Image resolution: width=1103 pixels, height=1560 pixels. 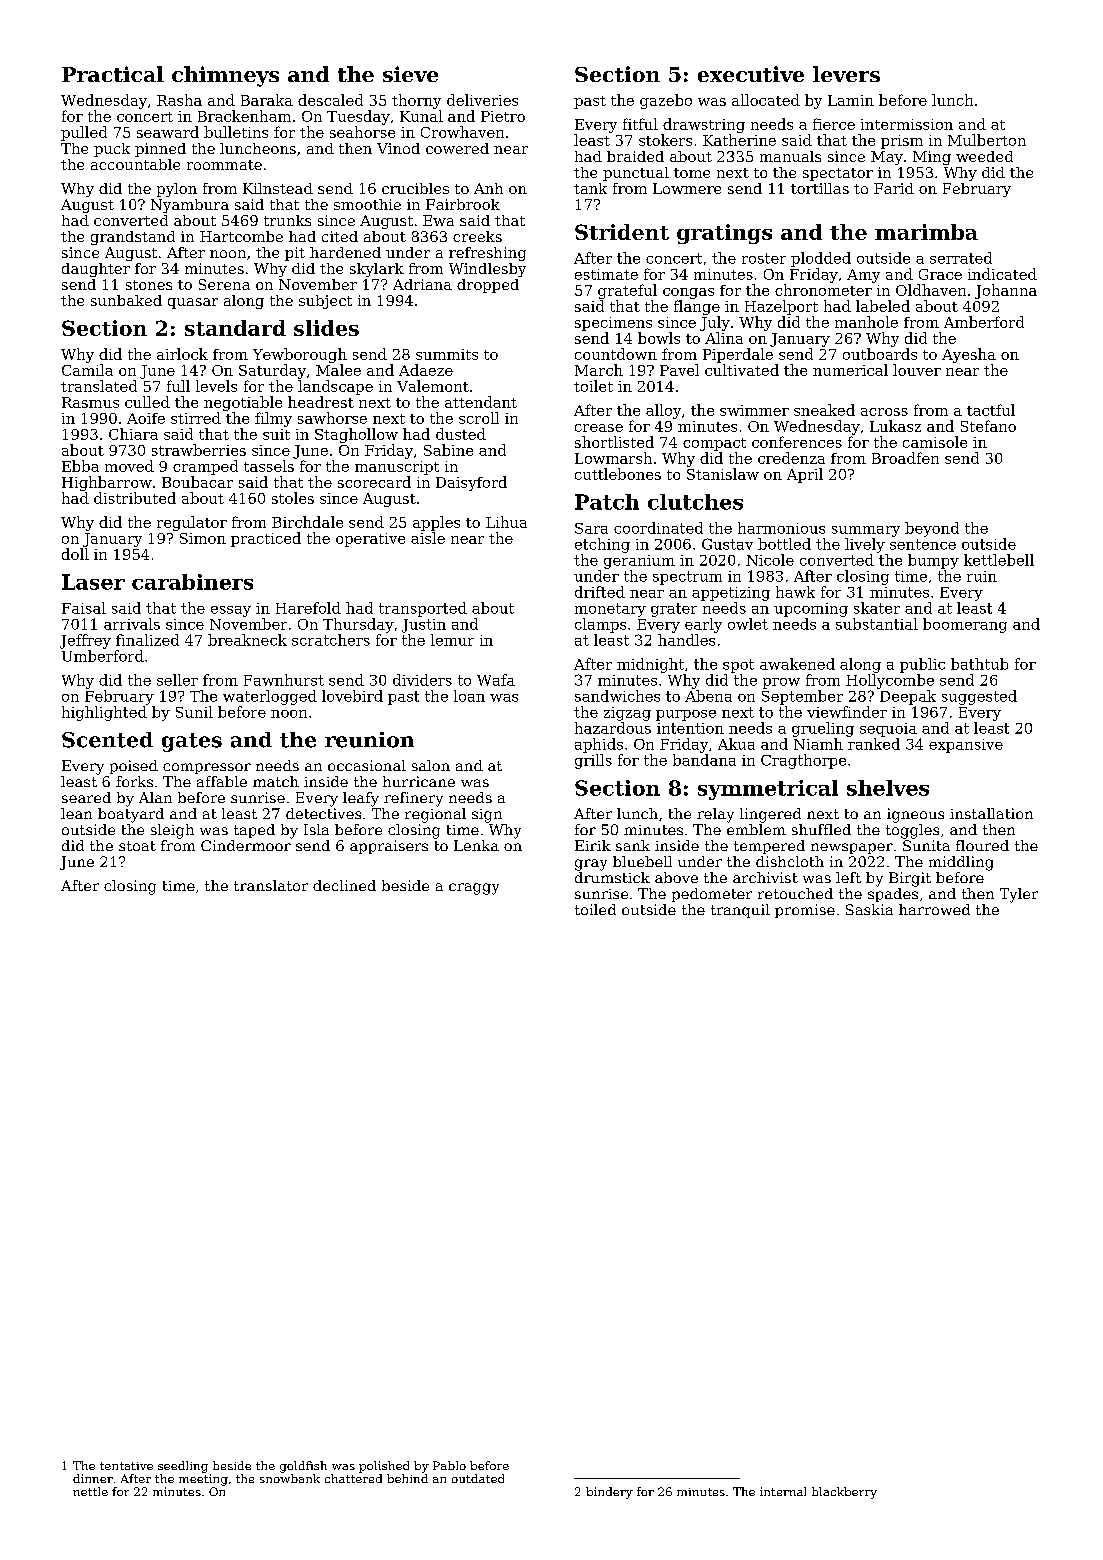 I want to click on pulled, so click(x=84, y=133).
